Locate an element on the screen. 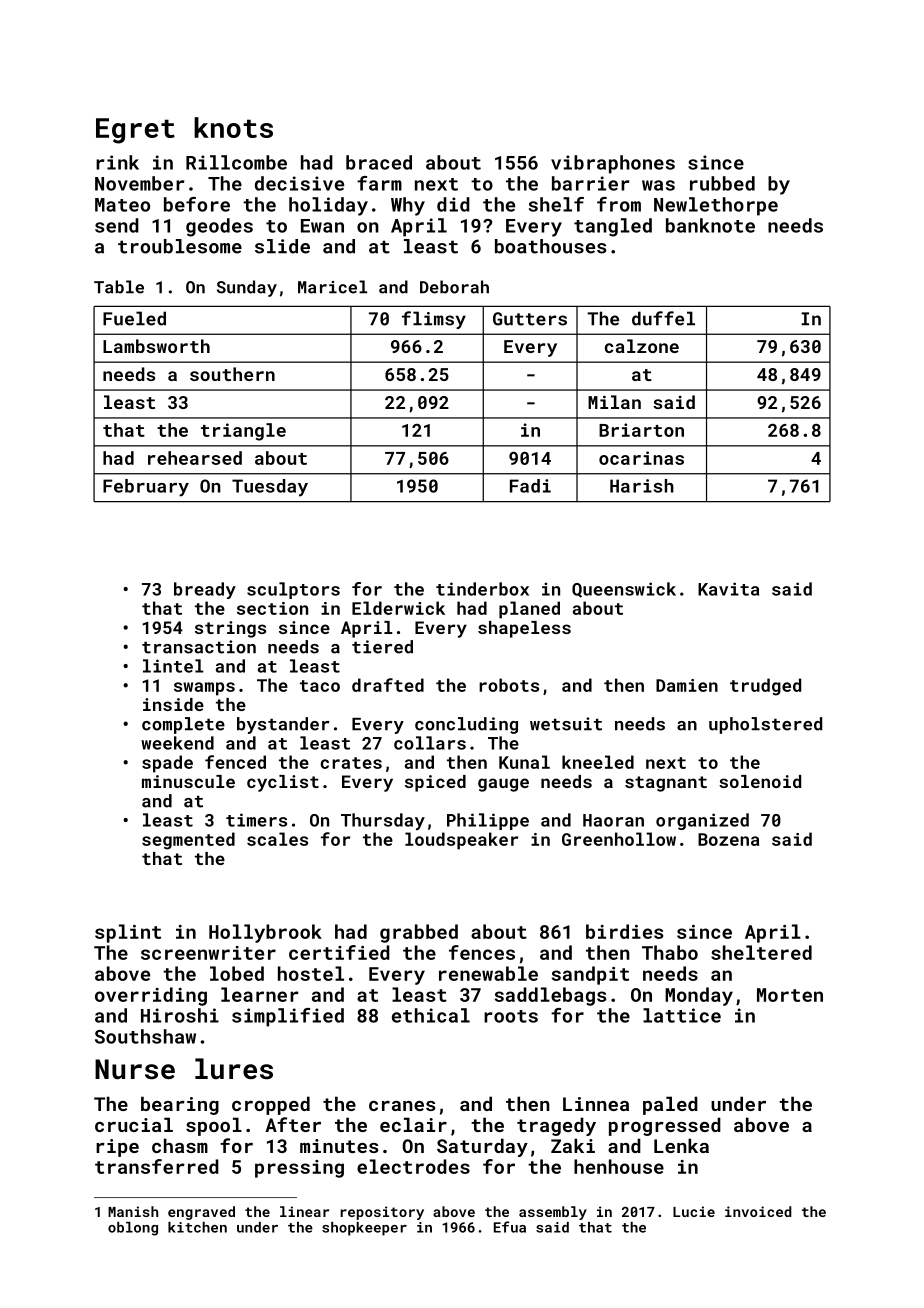 The width and height of the screenshot is (924, 1308). sandpit is located at coordinates (590, 975).
